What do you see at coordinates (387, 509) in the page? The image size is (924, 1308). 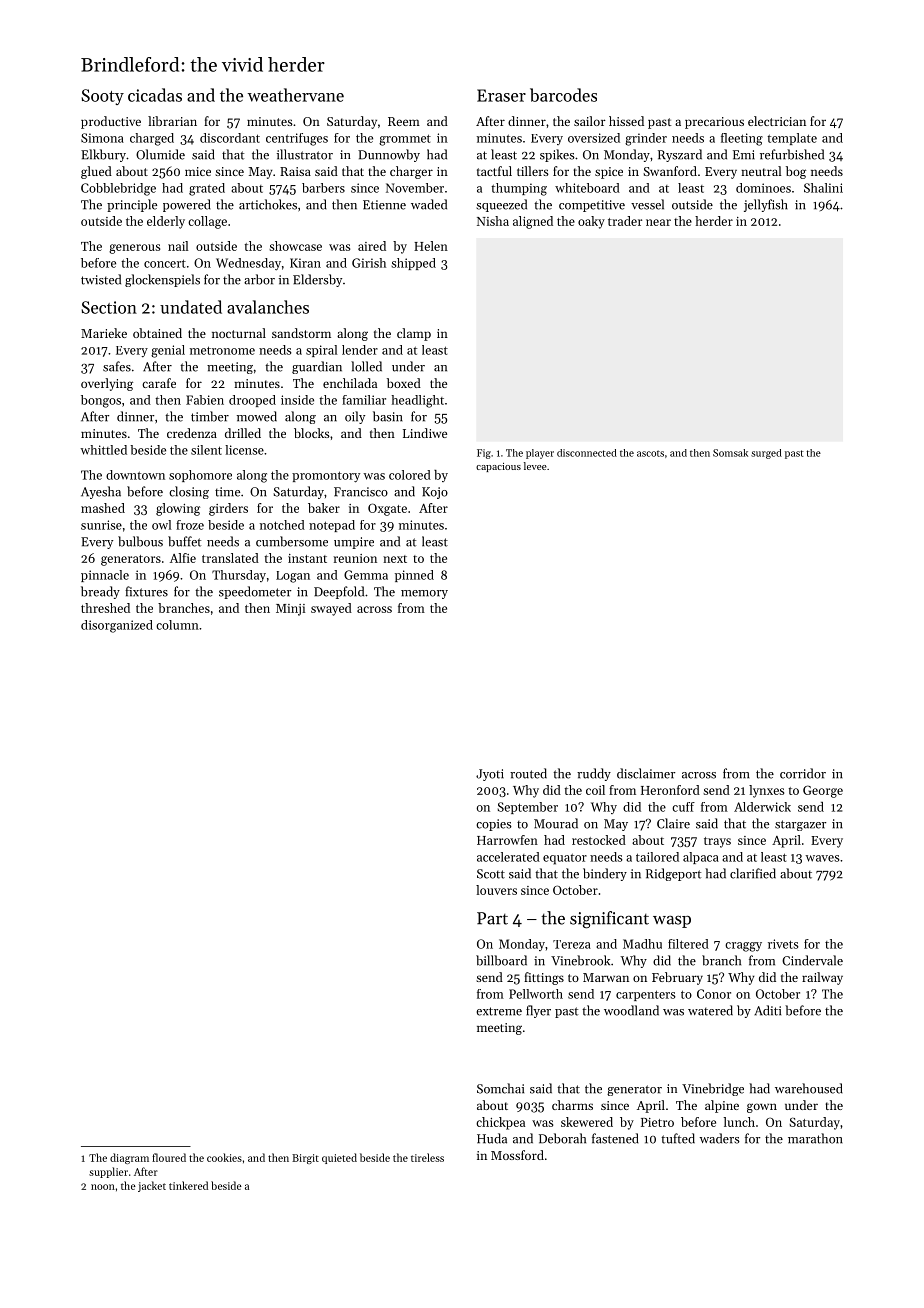 I see `Oxgate` at bounding box center [387, 509].
